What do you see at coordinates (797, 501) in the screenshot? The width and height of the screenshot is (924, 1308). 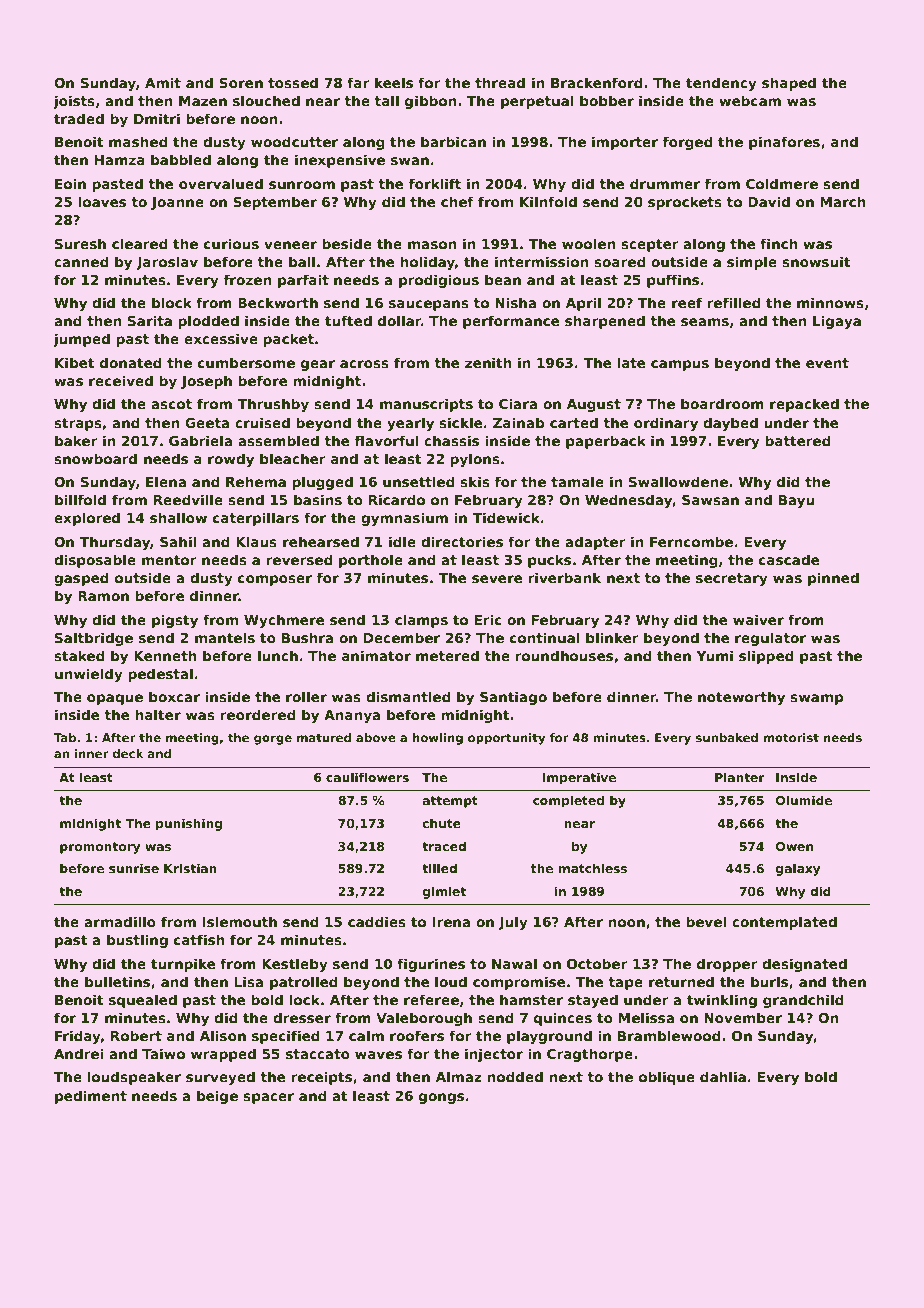 I see `Bayu` at bounding box center [797, 501].
